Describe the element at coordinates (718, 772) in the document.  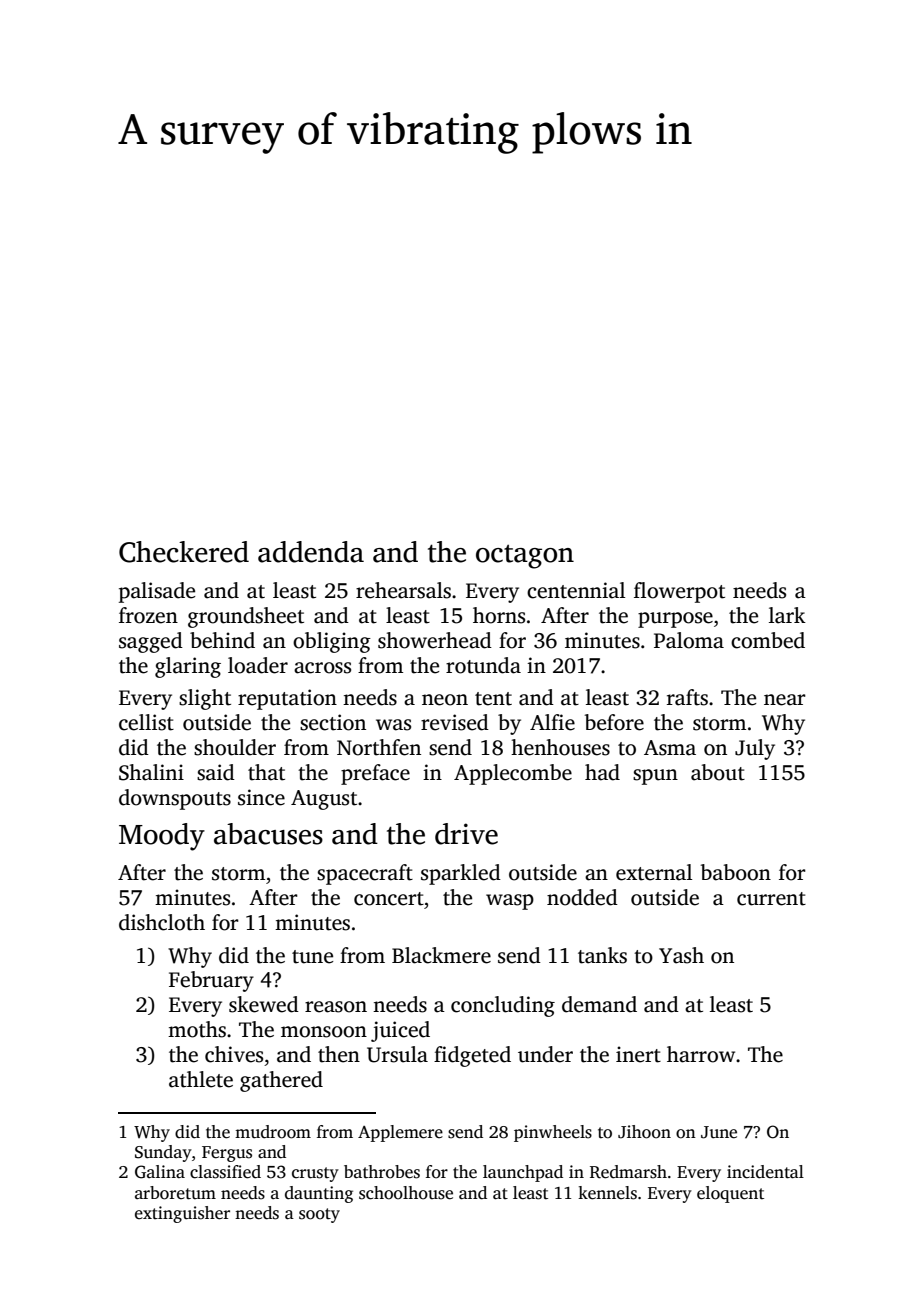
I see `about` at that location.
